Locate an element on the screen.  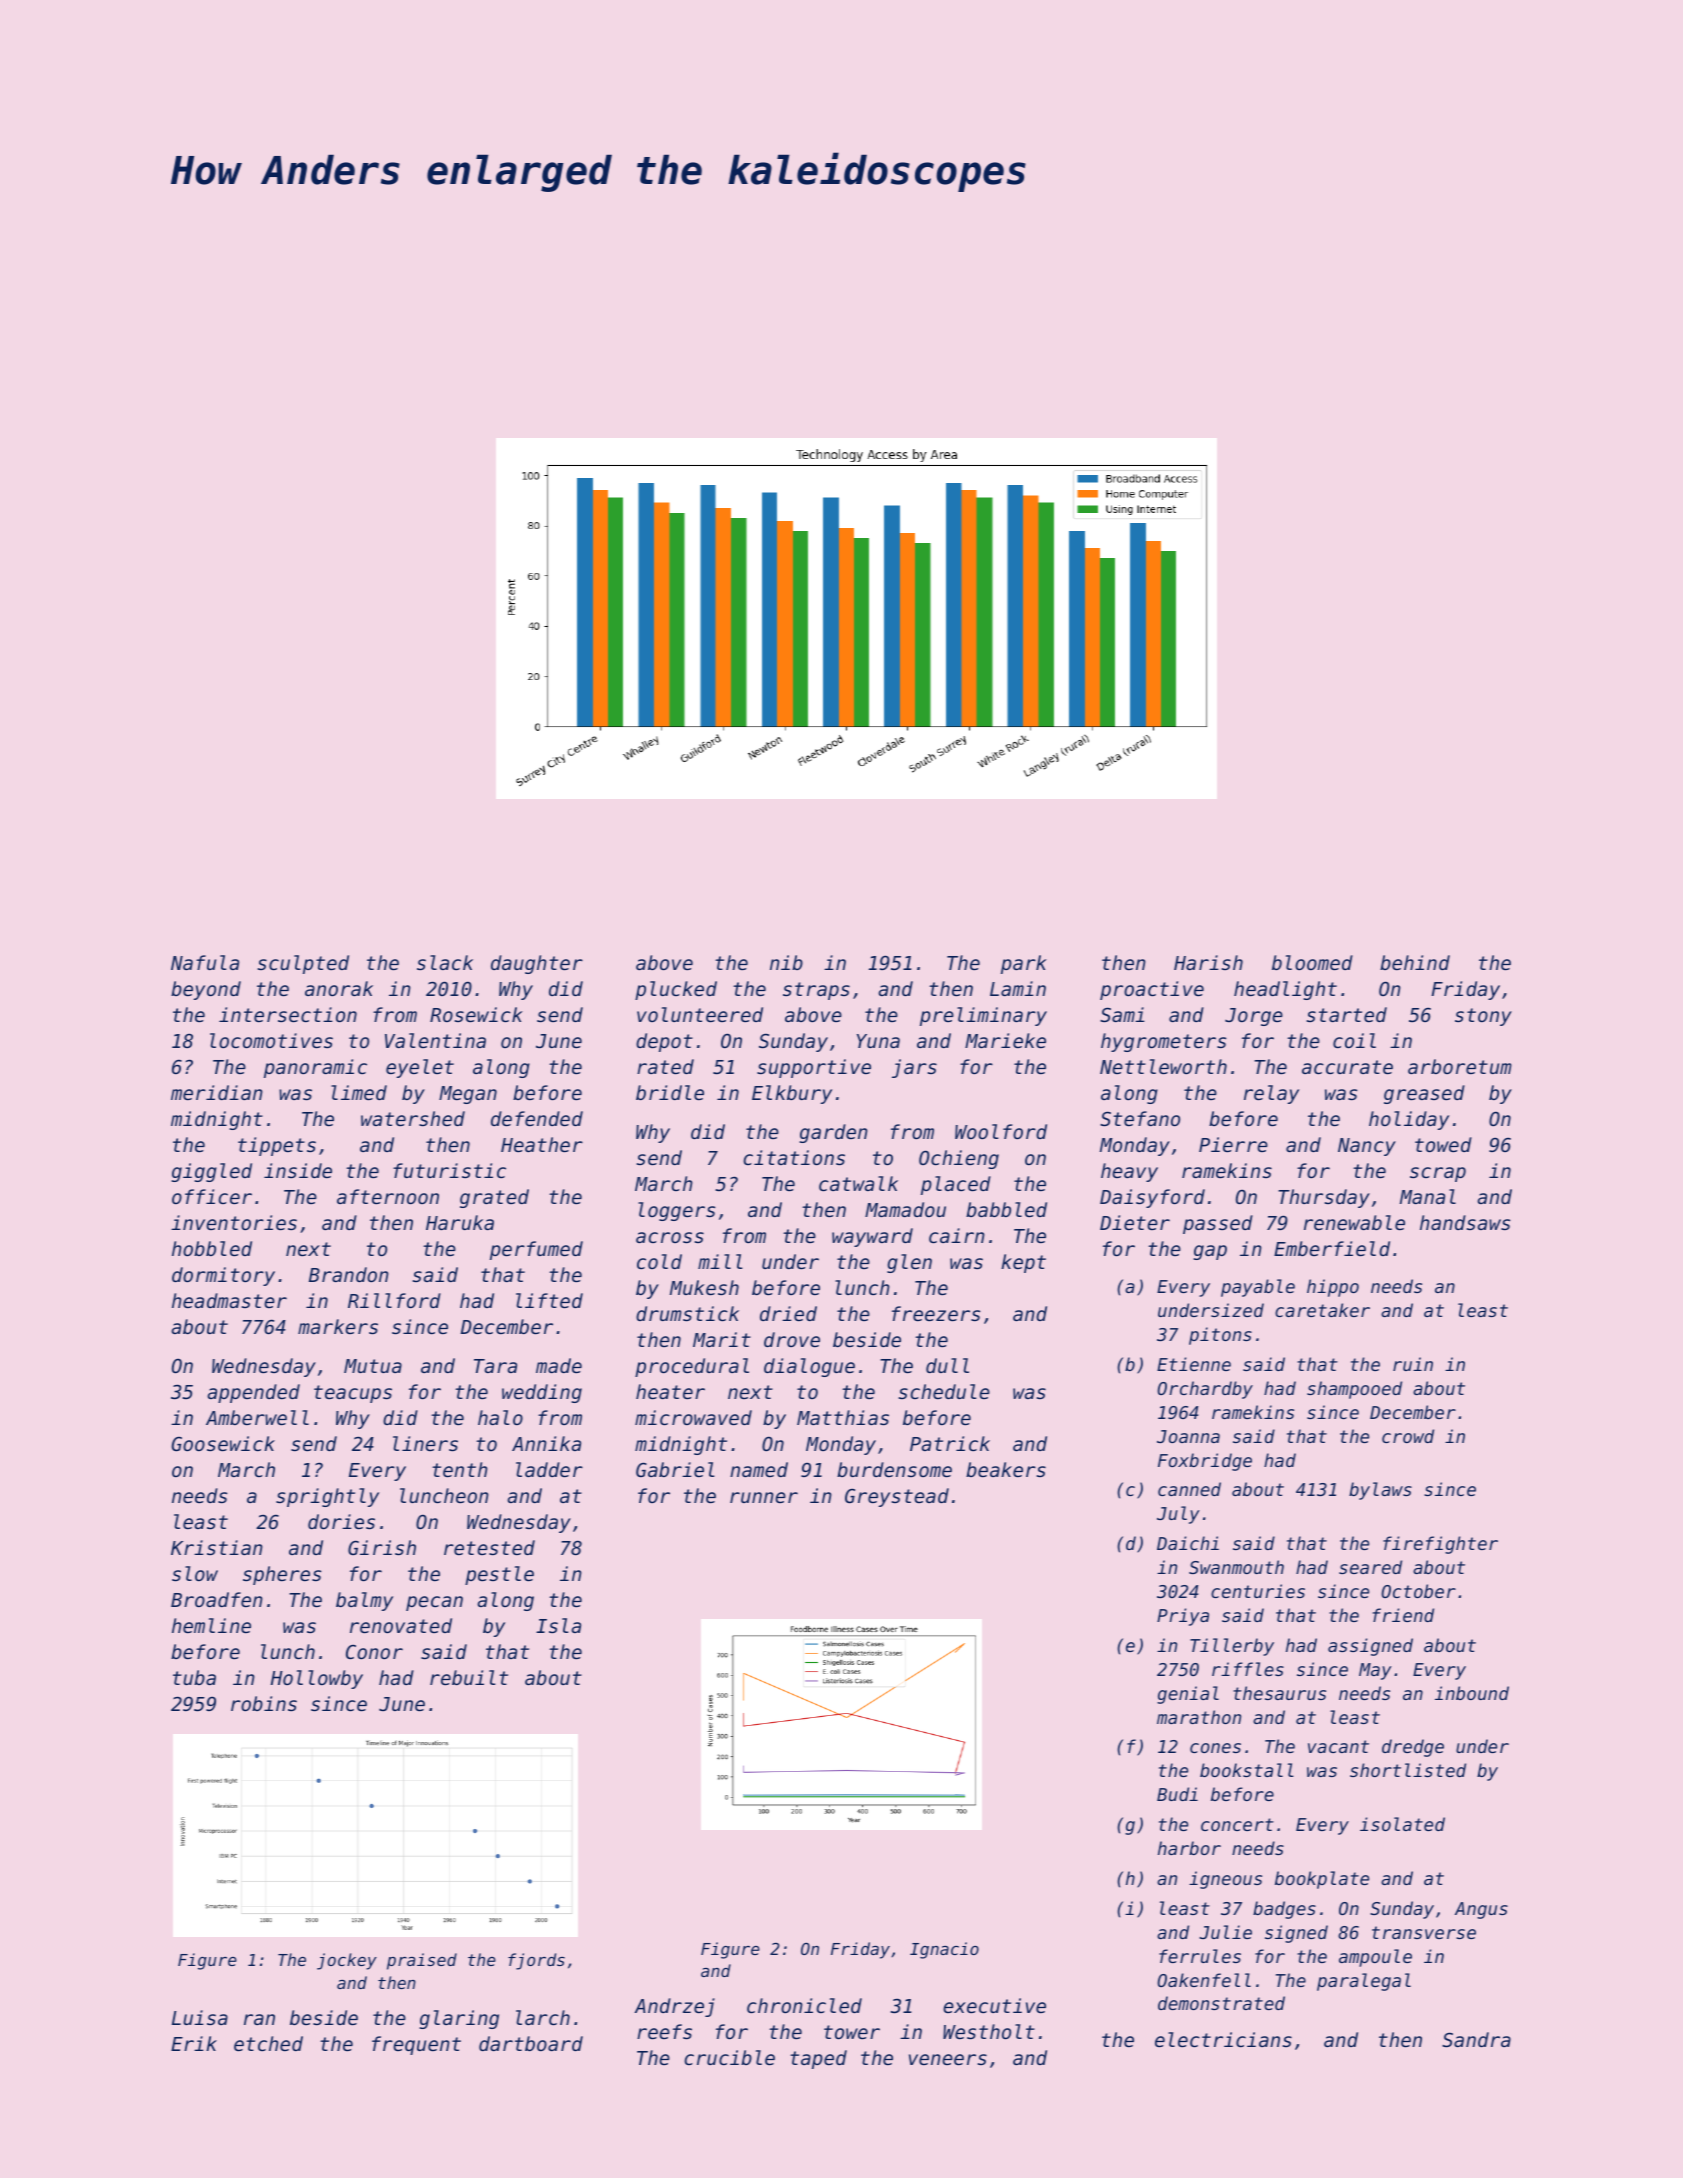
Harish is located at coordinates (1208, 962).
